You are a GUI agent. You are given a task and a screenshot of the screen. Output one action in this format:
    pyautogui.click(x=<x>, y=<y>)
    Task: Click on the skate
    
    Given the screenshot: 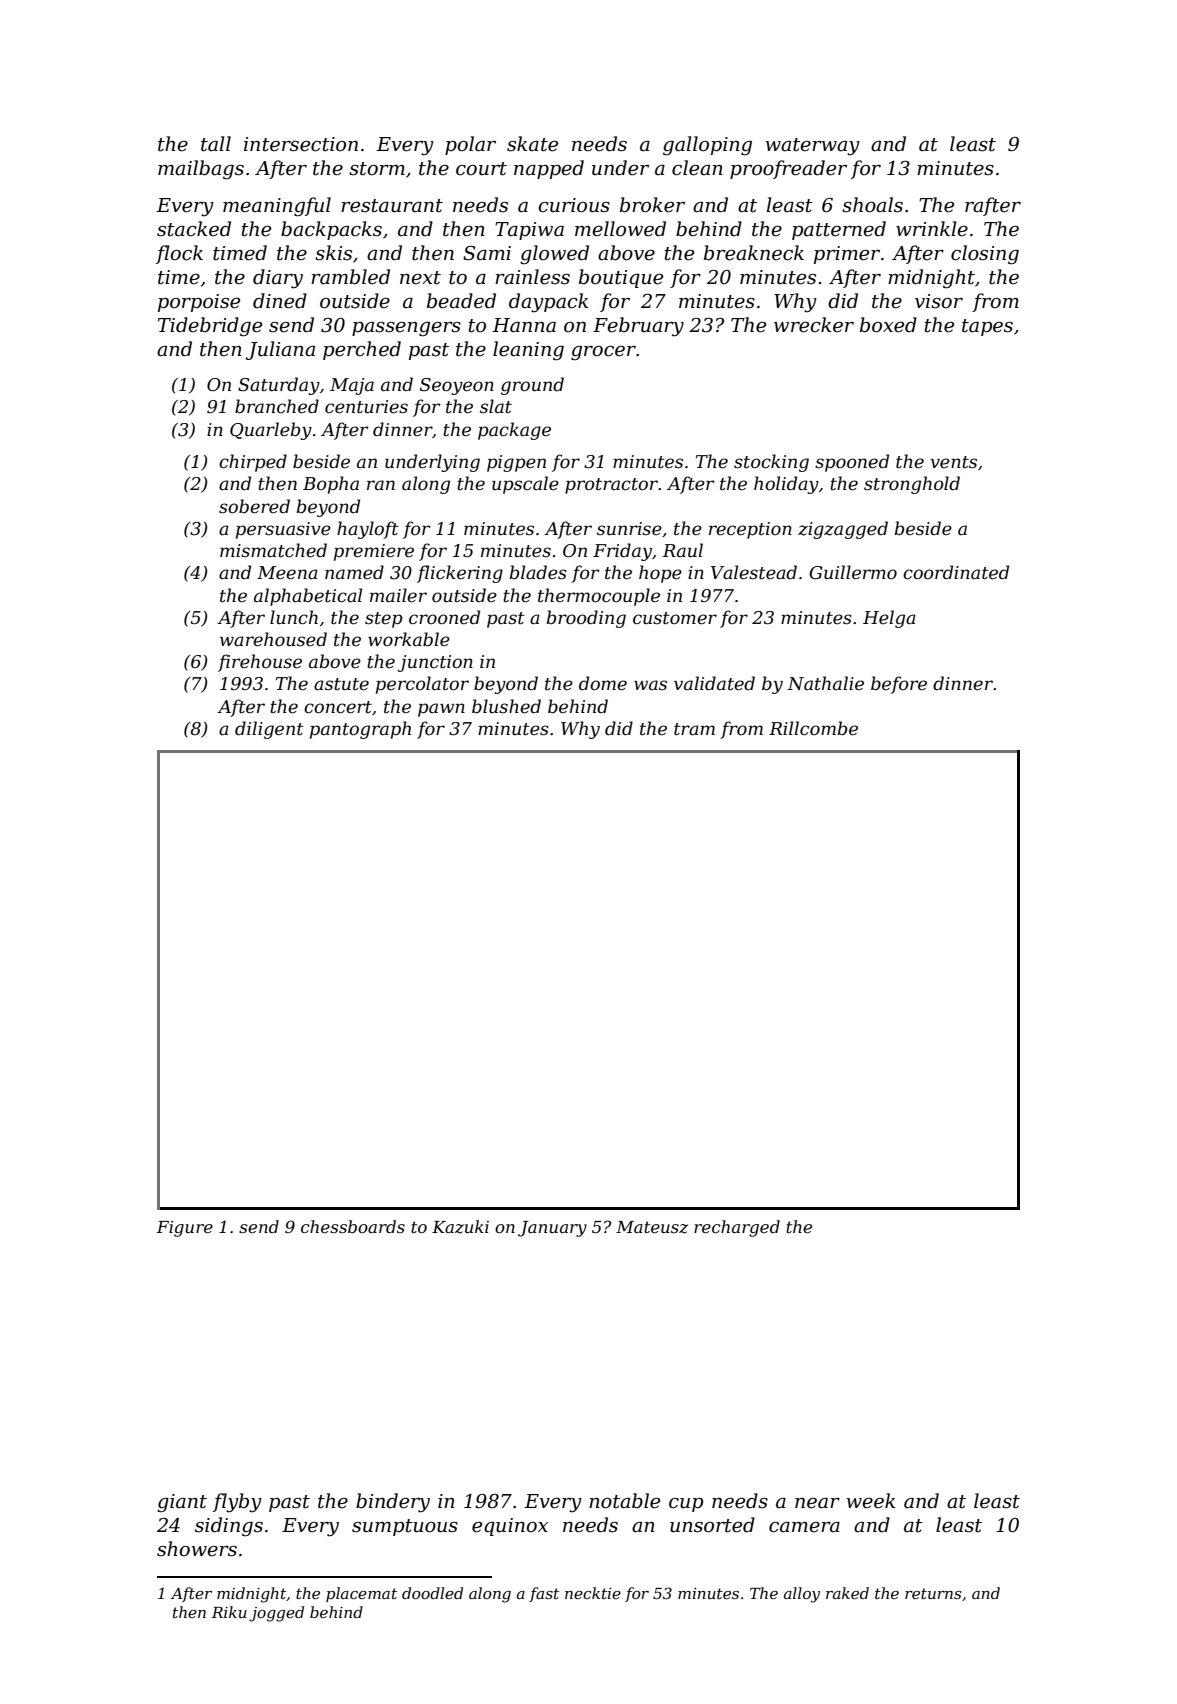 What is the action you would take?
    pyautogui.click(x=532, y=144)
